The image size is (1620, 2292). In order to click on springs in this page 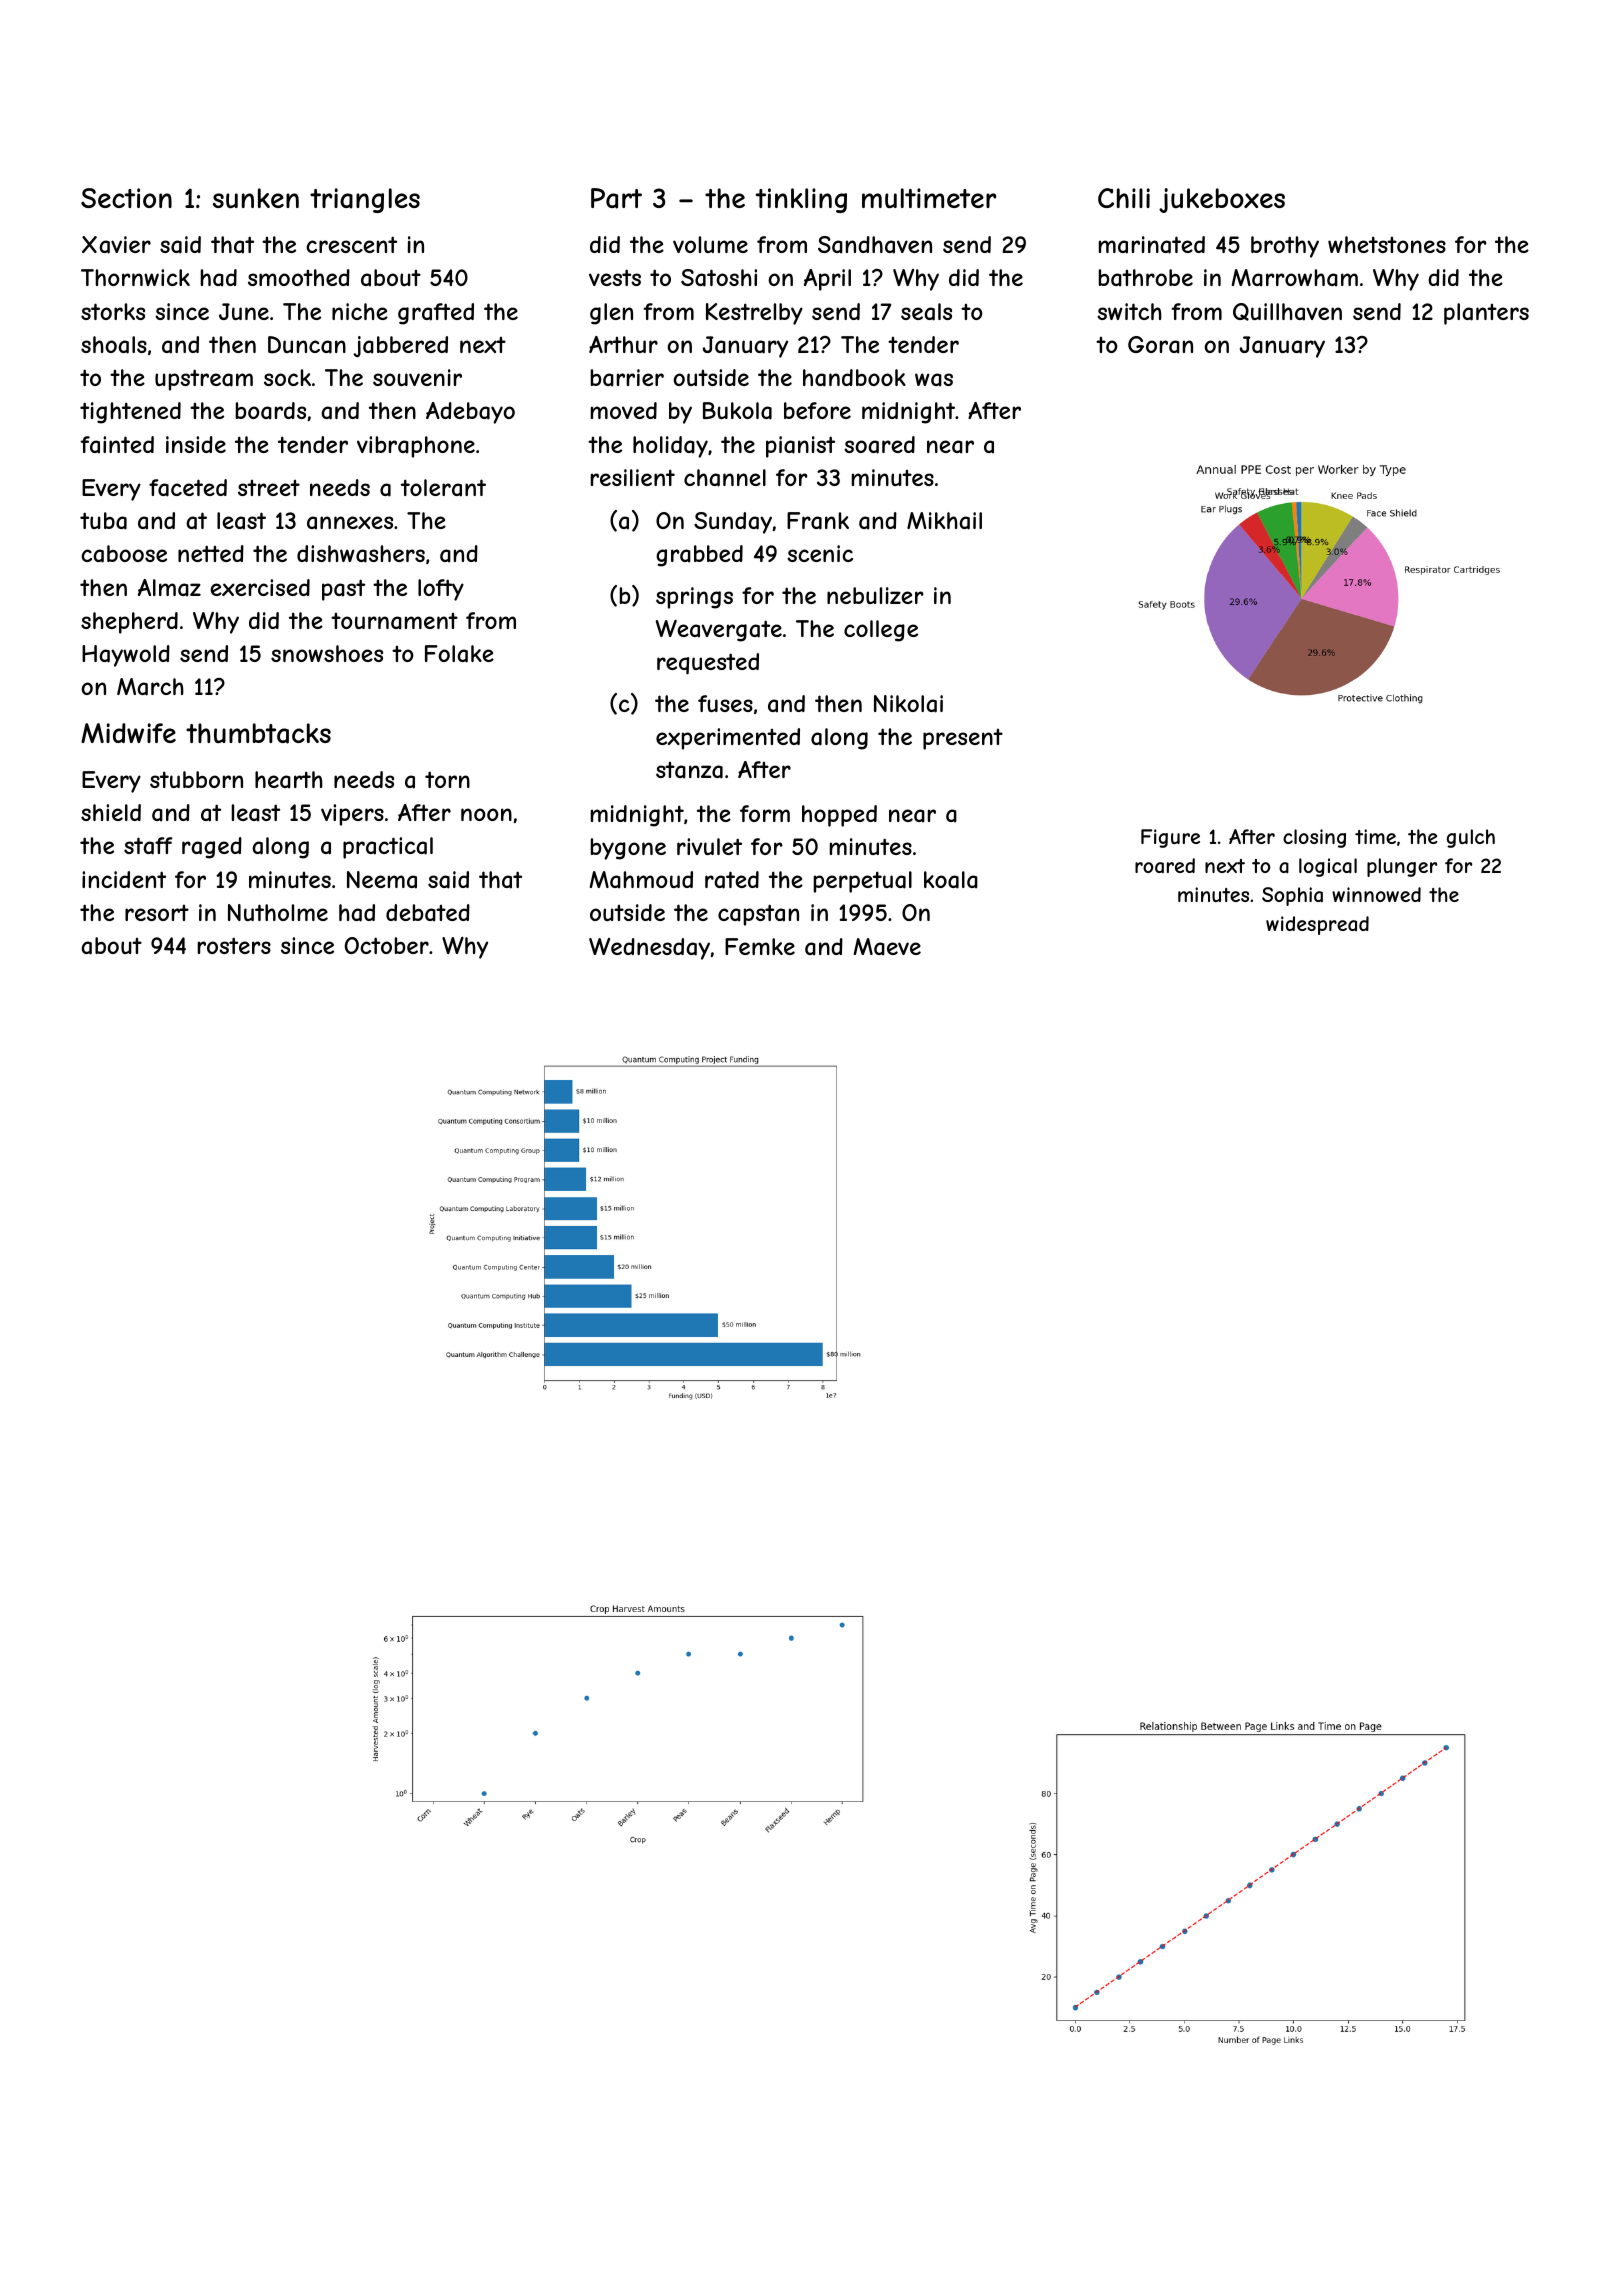, I will do `click(694, 598)`.
